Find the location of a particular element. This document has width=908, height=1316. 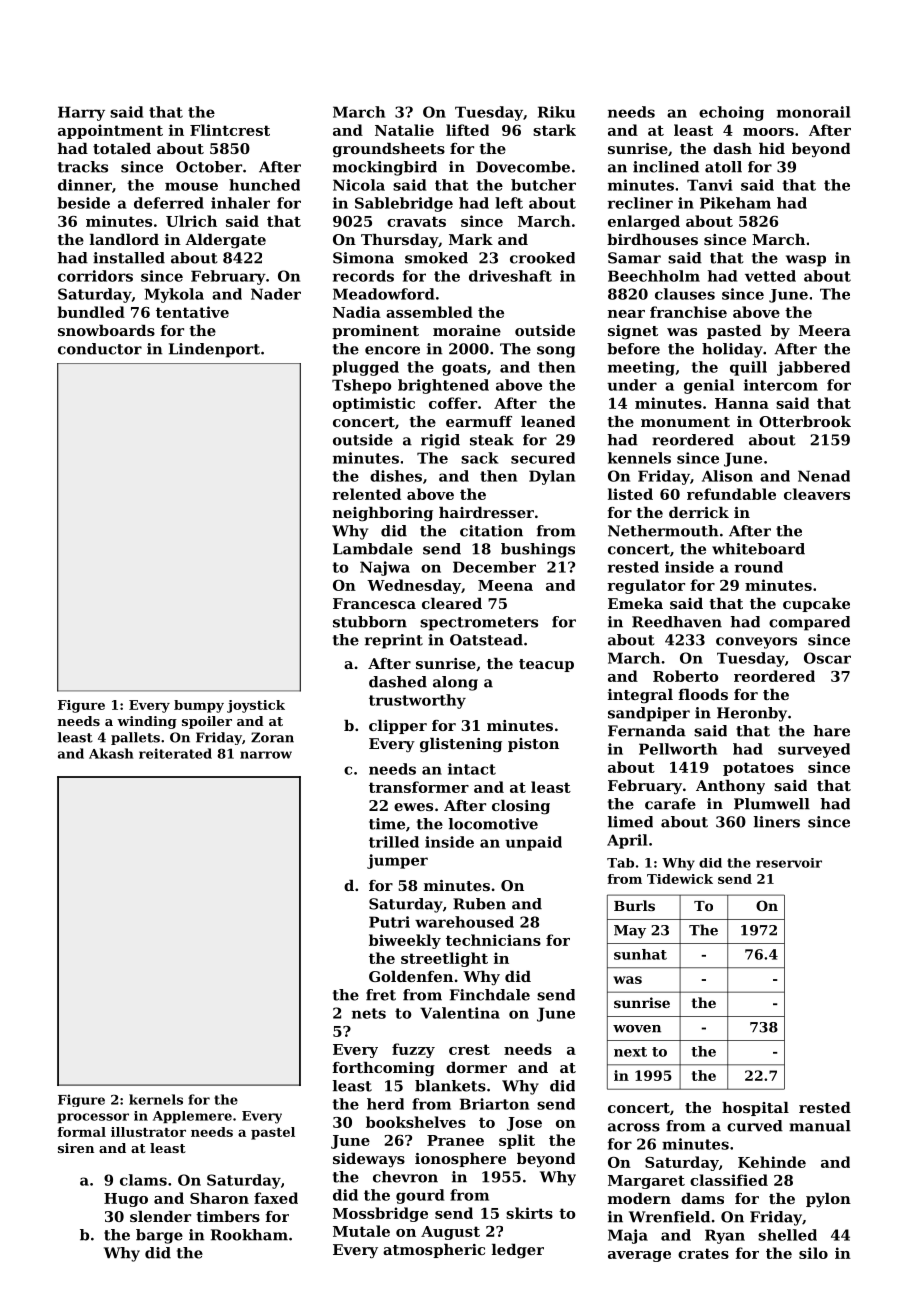

nets is located at coordinates (369, 1013).
